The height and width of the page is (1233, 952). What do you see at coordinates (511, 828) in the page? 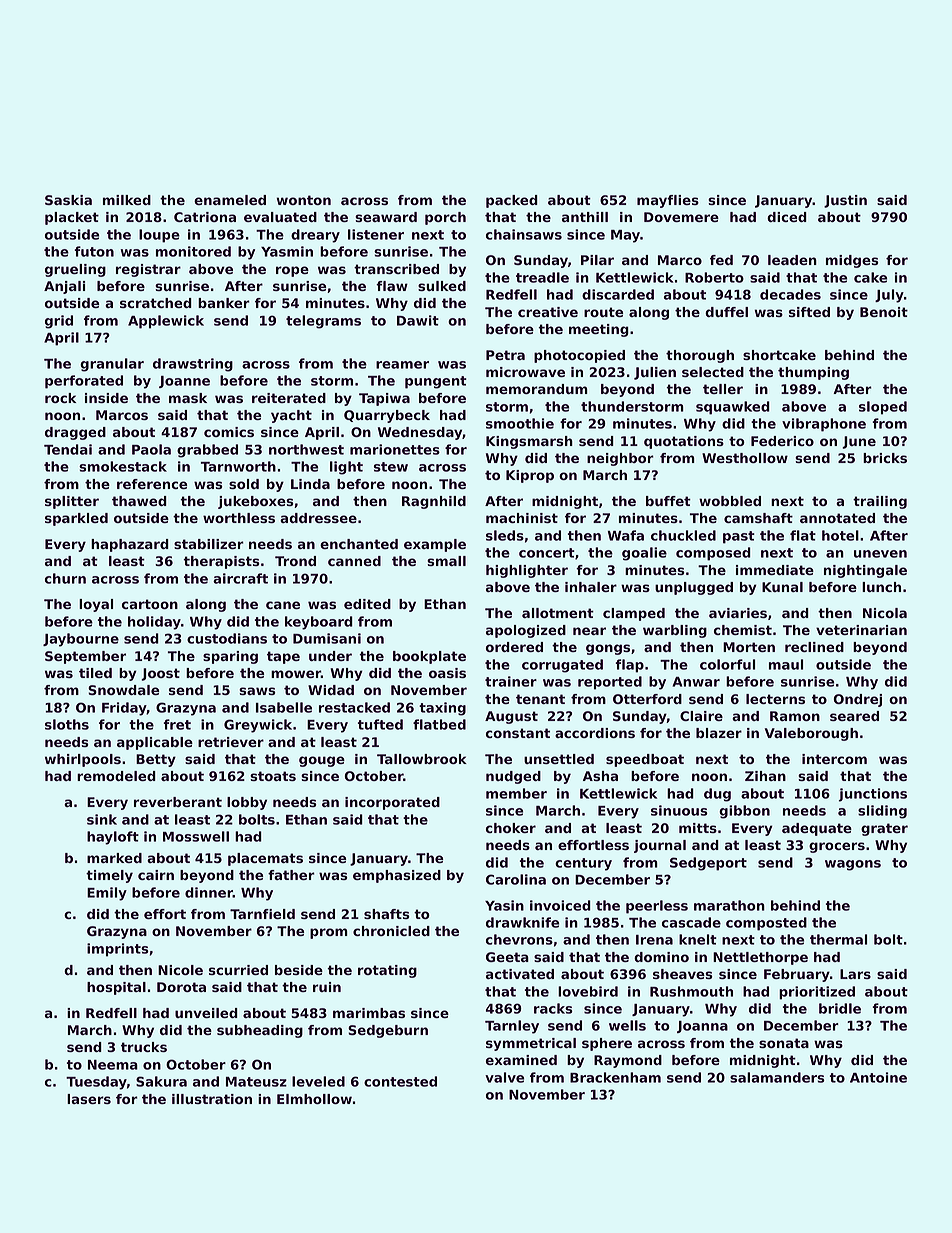
I see `choker` at bounding box center [511, 828].
